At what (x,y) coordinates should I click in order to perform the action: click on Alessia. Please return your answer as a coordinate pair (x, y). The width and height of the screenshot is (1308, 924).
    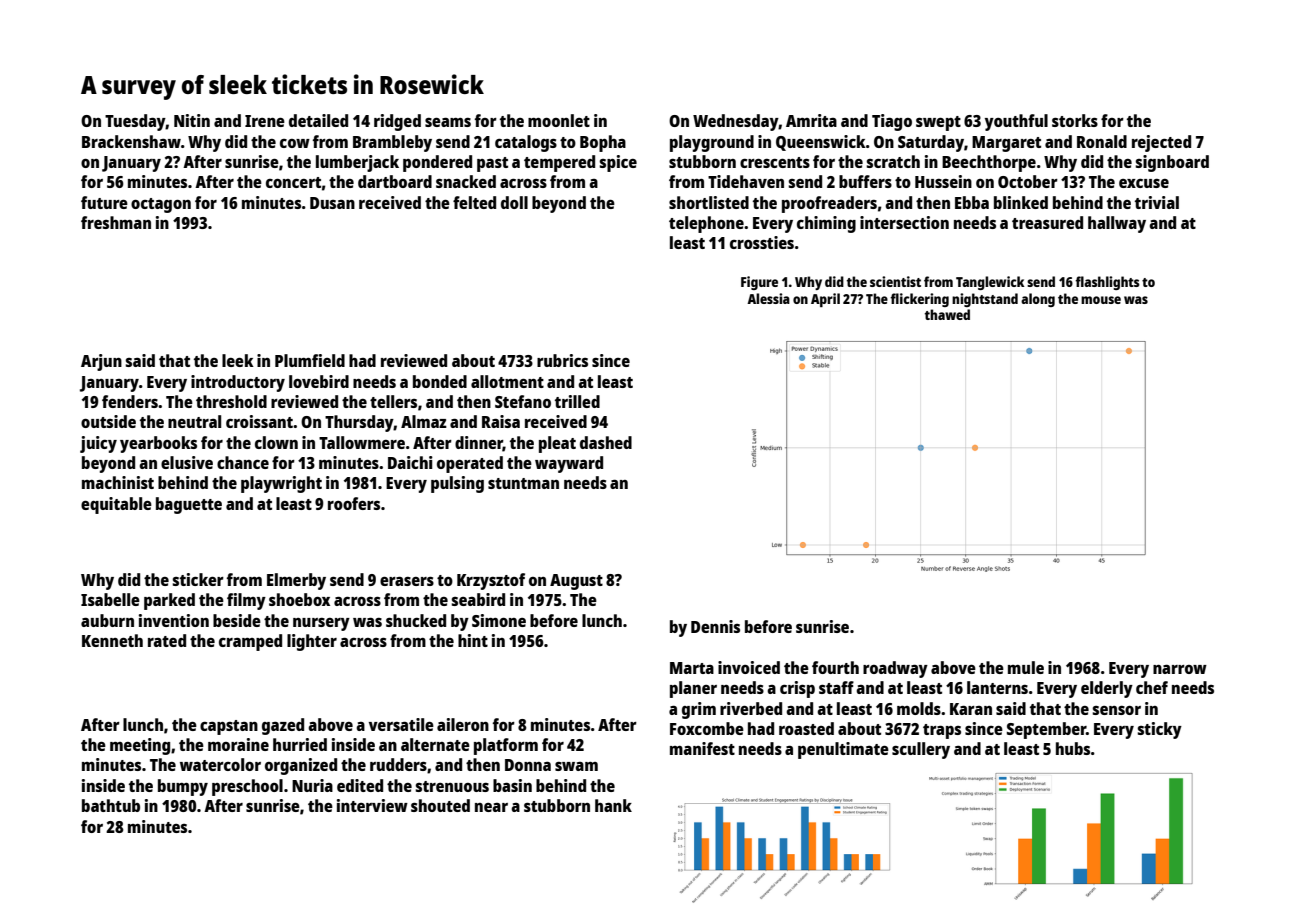
    Looking at the image, I should click on (768, 298).
